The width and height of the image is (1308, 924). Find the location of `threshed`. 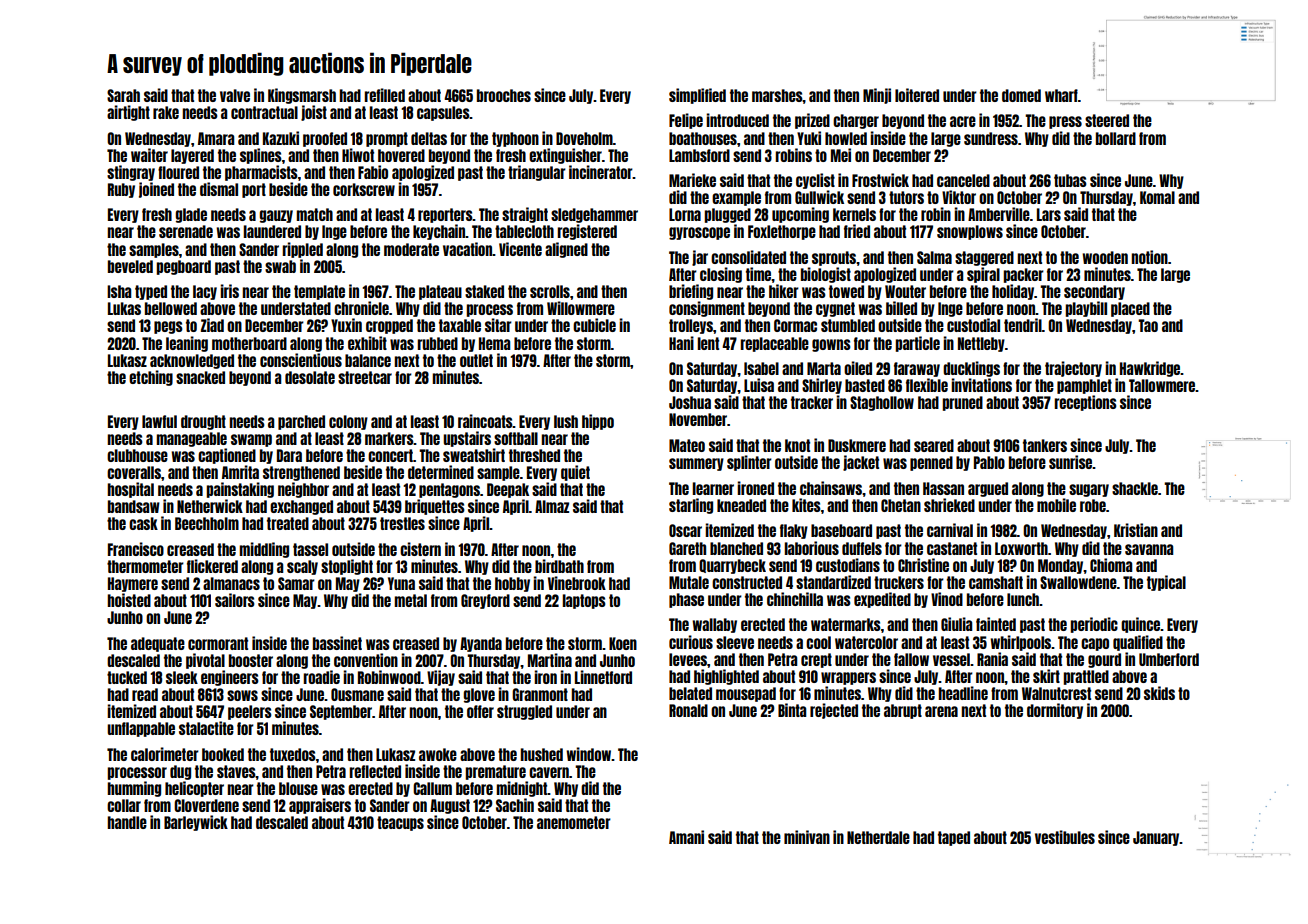

threshed is located at coordinates (534, 455).
